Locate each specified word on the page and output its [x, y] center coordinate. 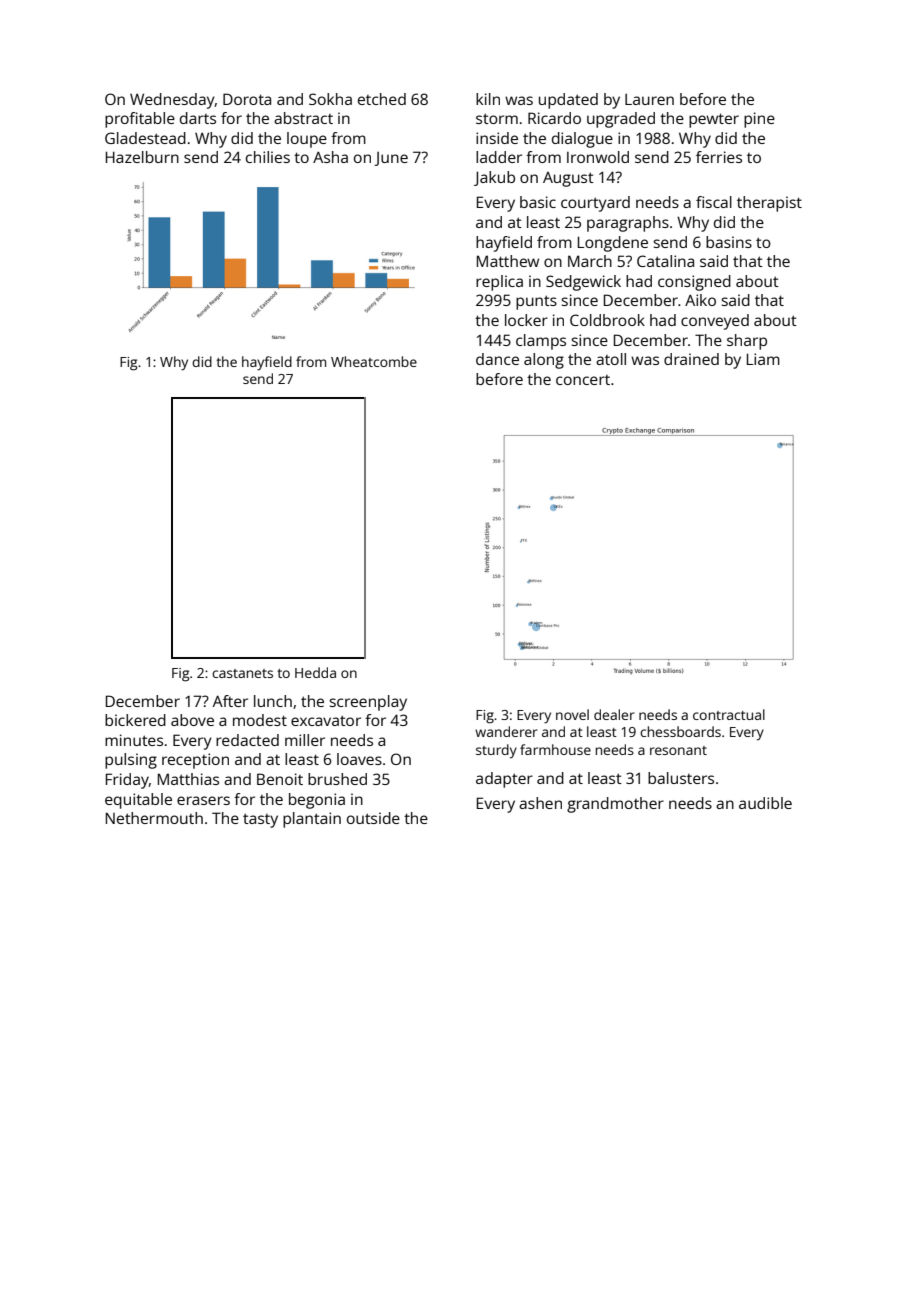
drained [691, 359]
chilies [268, 157]
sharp [747, 342]
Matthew [508, 261]
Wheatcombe [374, 361]
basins [729, 242]
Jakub [494, 178]
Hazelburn [142, 157]
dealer [614, 714]
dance [497, 359]
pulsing [131, 761]
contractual [729, 714]
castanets [242, 673]
